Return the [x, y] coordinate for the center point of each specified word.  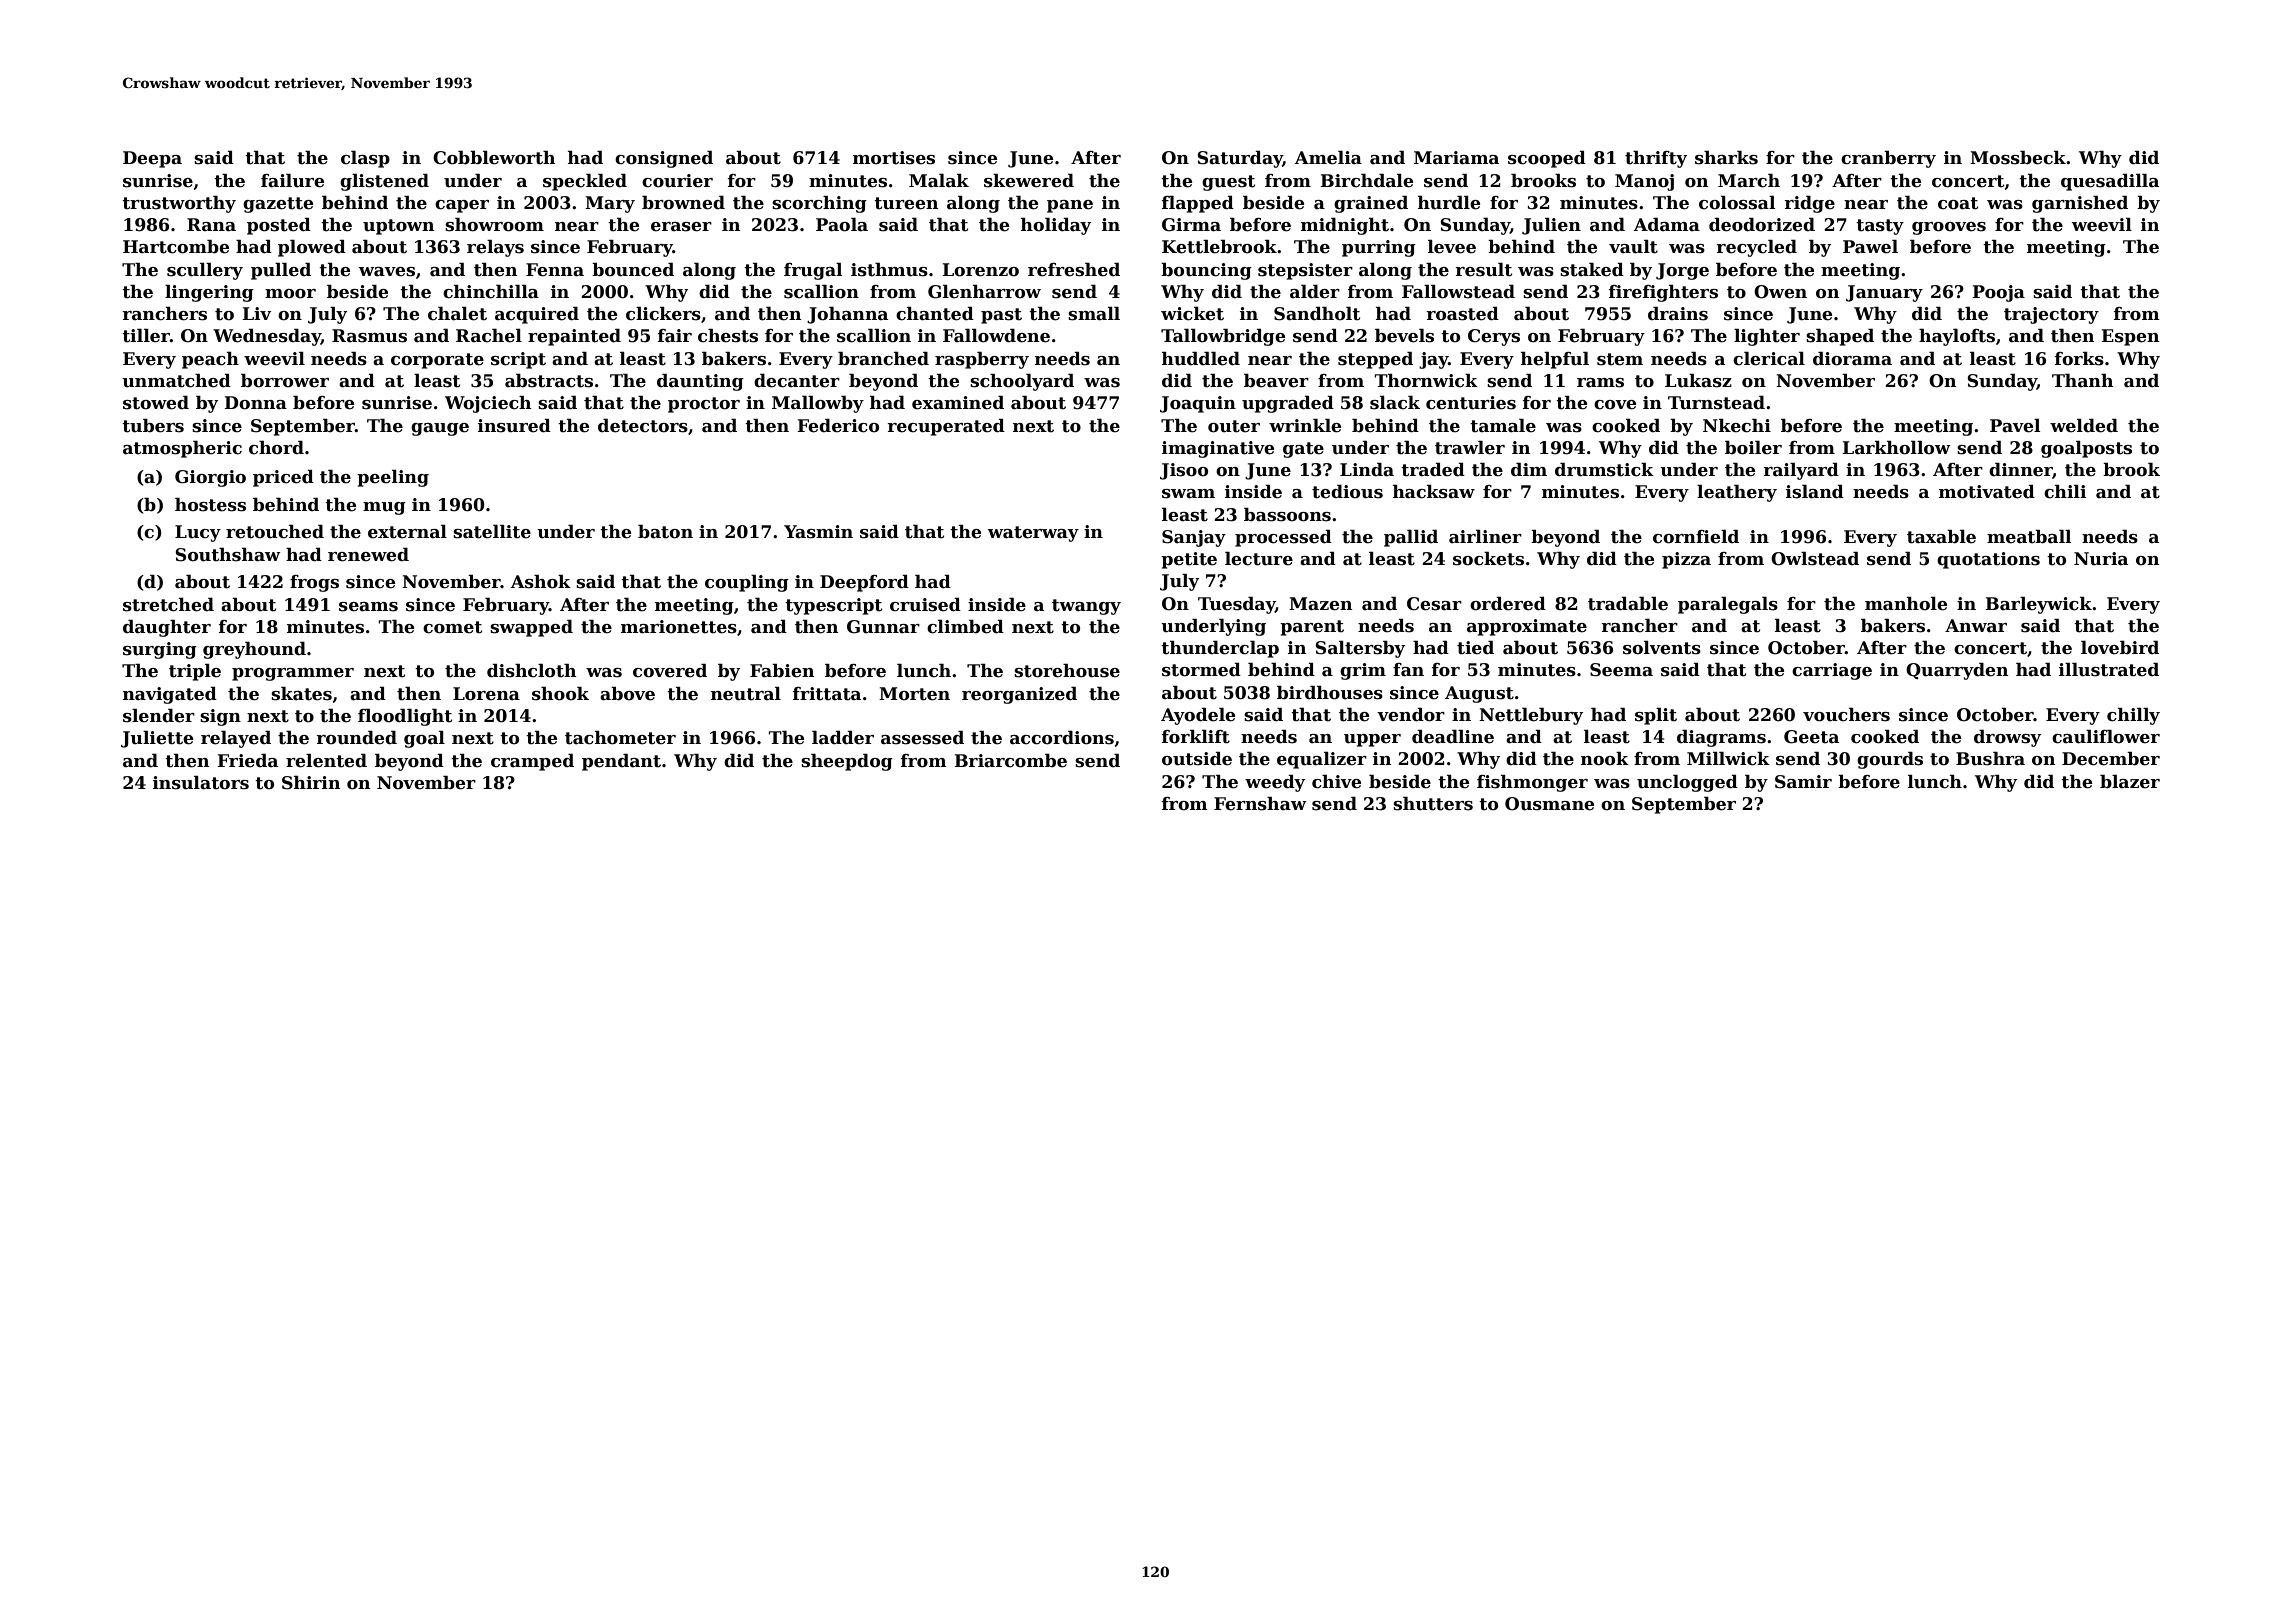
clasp [365, 159]
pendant [621, 762]
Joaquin [1198, 404]
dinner [2021, 471]
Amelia [1328, 158]
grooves [1949, 228]
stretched [168, 605]
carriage [1832, 671]
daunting [700, 382]
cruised [925, 605]
